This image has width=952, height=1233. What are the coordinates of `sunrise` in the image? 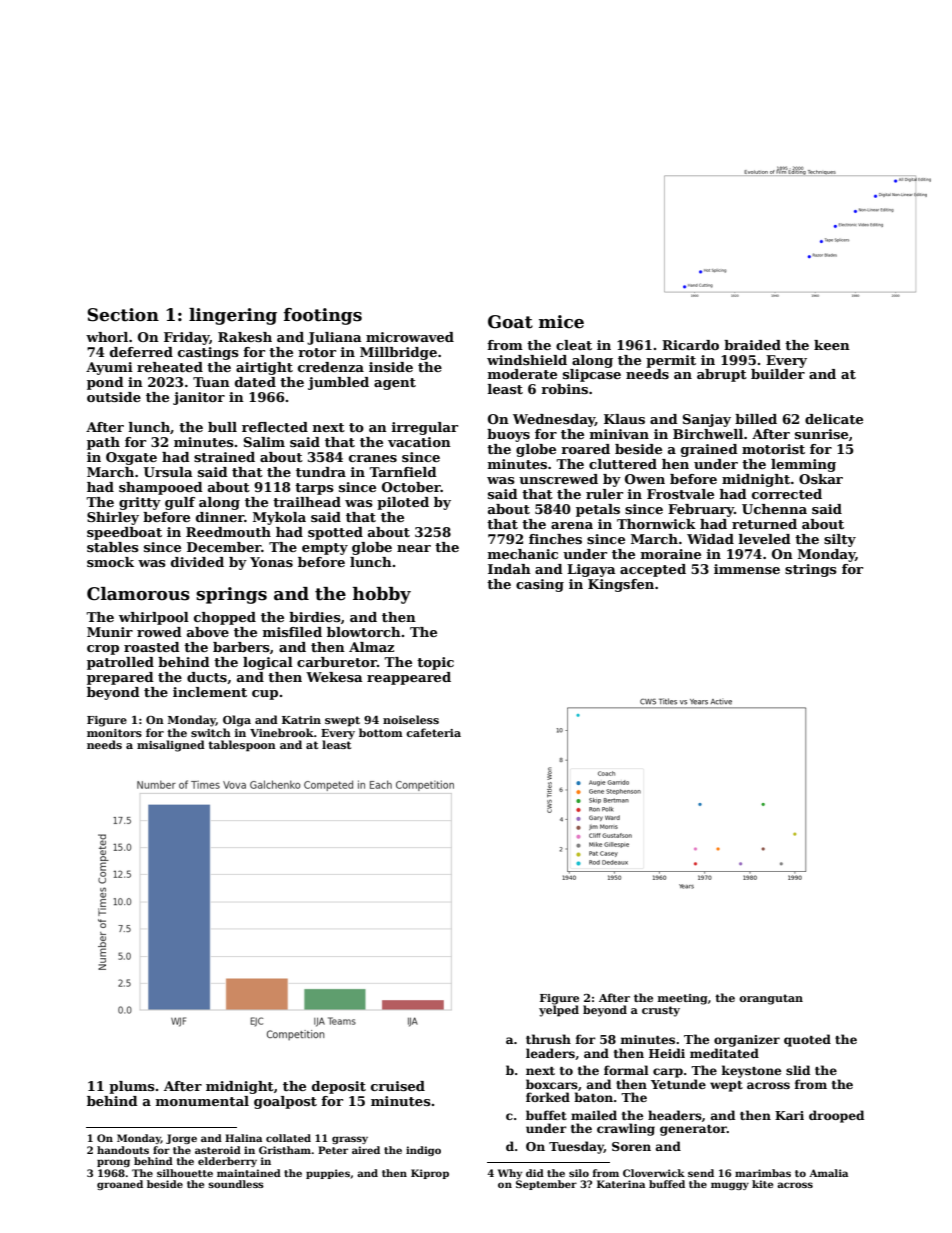 It's located at (821, 434).
